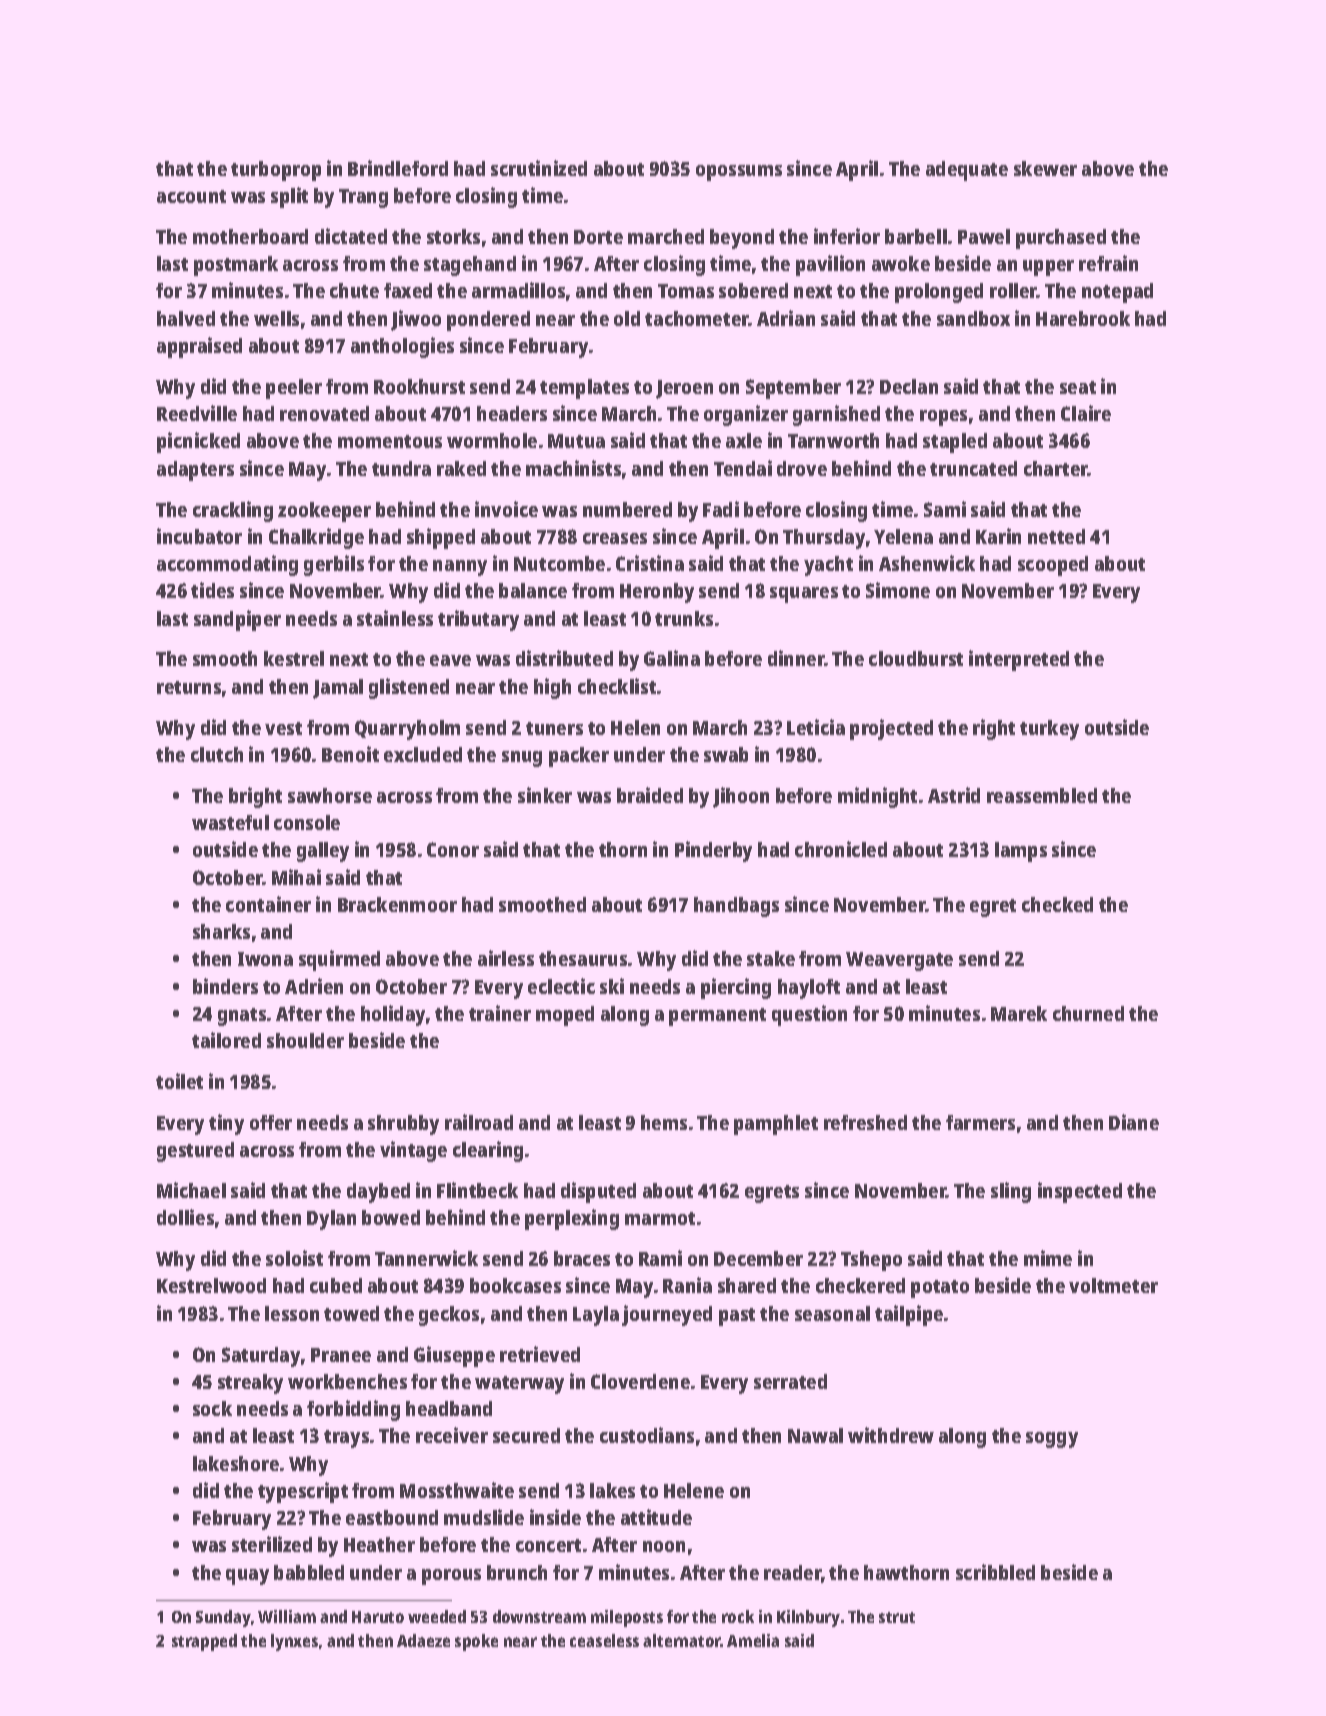 Image resolution: width=1326 pixels, height=1716 pixels. I want to click on Pinderby, so click(713, 851).
